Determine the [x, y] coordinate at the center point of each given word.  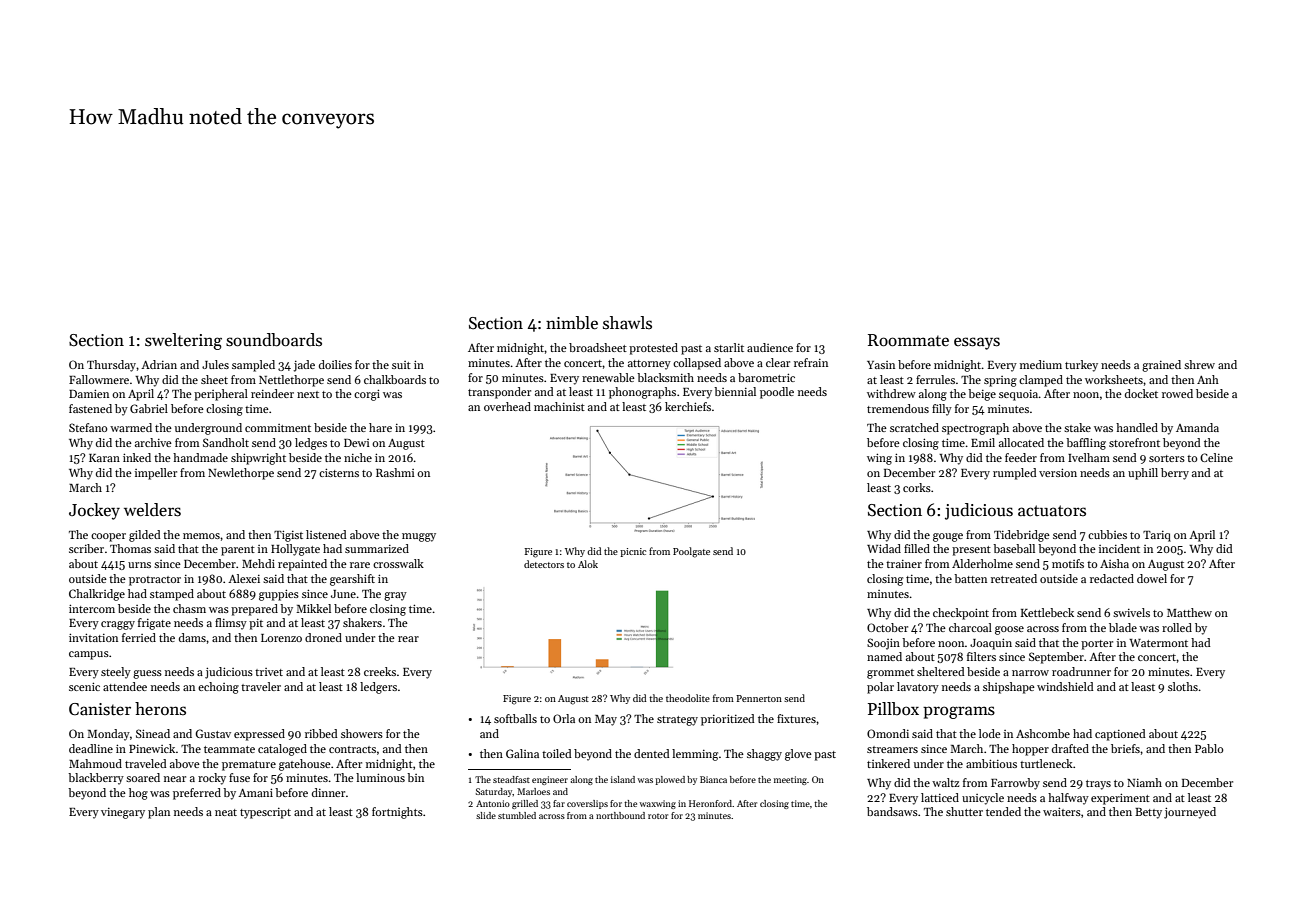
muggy [419, 537]
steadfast [511, 779]
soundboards [274, 340]
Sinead [153, 733]
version [1058, 472]
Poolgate [691, 552]
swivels [1131, 612]
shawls [627, 323]
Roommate [908, 340]
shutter [964, 811]
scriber [86, 548]
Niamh [1144, 782]
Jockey [94, 511]
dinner [328, 792]
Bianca [713, 779]
